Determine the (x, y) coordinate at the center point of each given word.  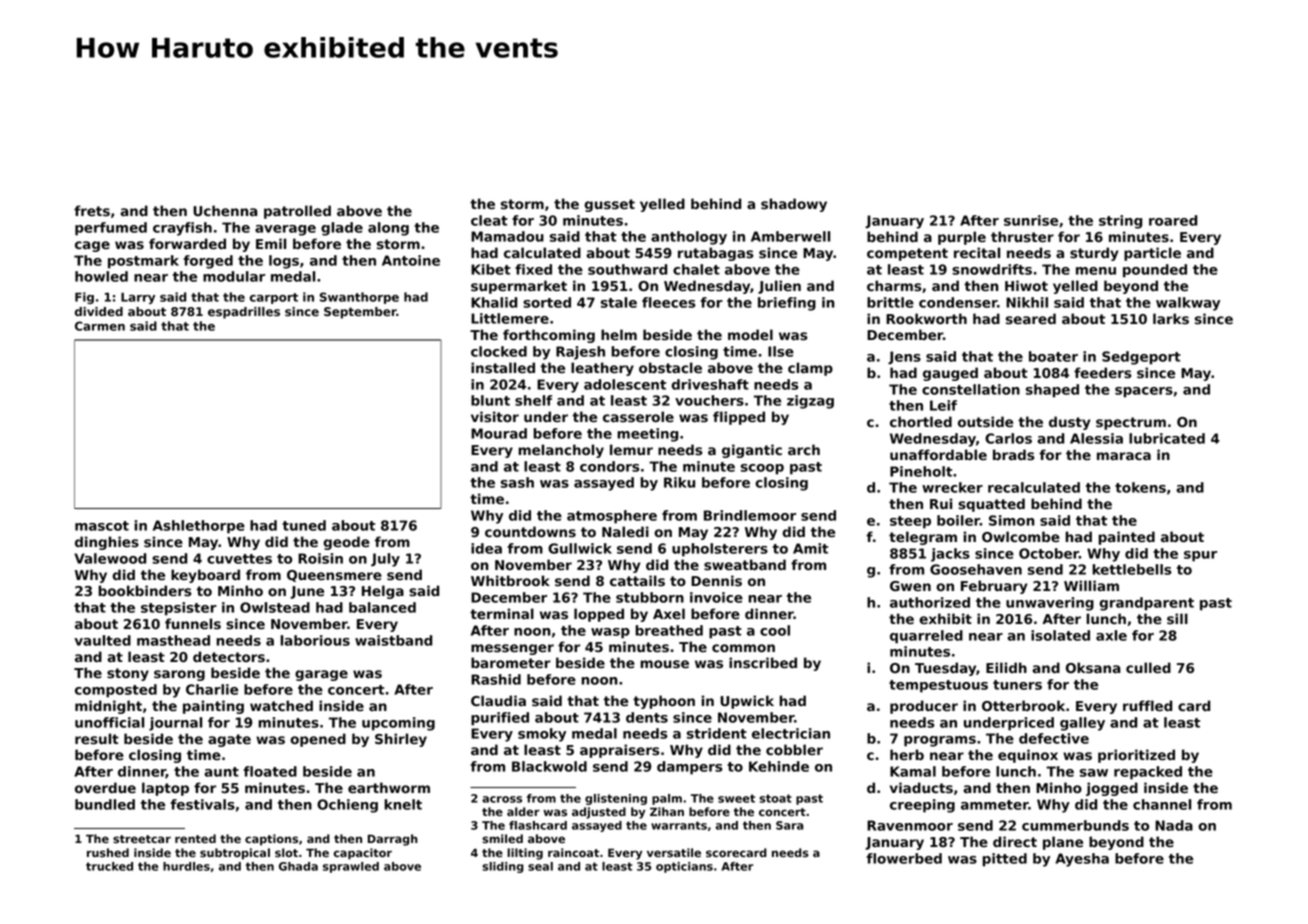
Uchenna (225, 210)
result (97, 738)
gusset (609, 205)
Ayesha (1082, 860)
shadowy (794, 205)
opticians (684, 867)
